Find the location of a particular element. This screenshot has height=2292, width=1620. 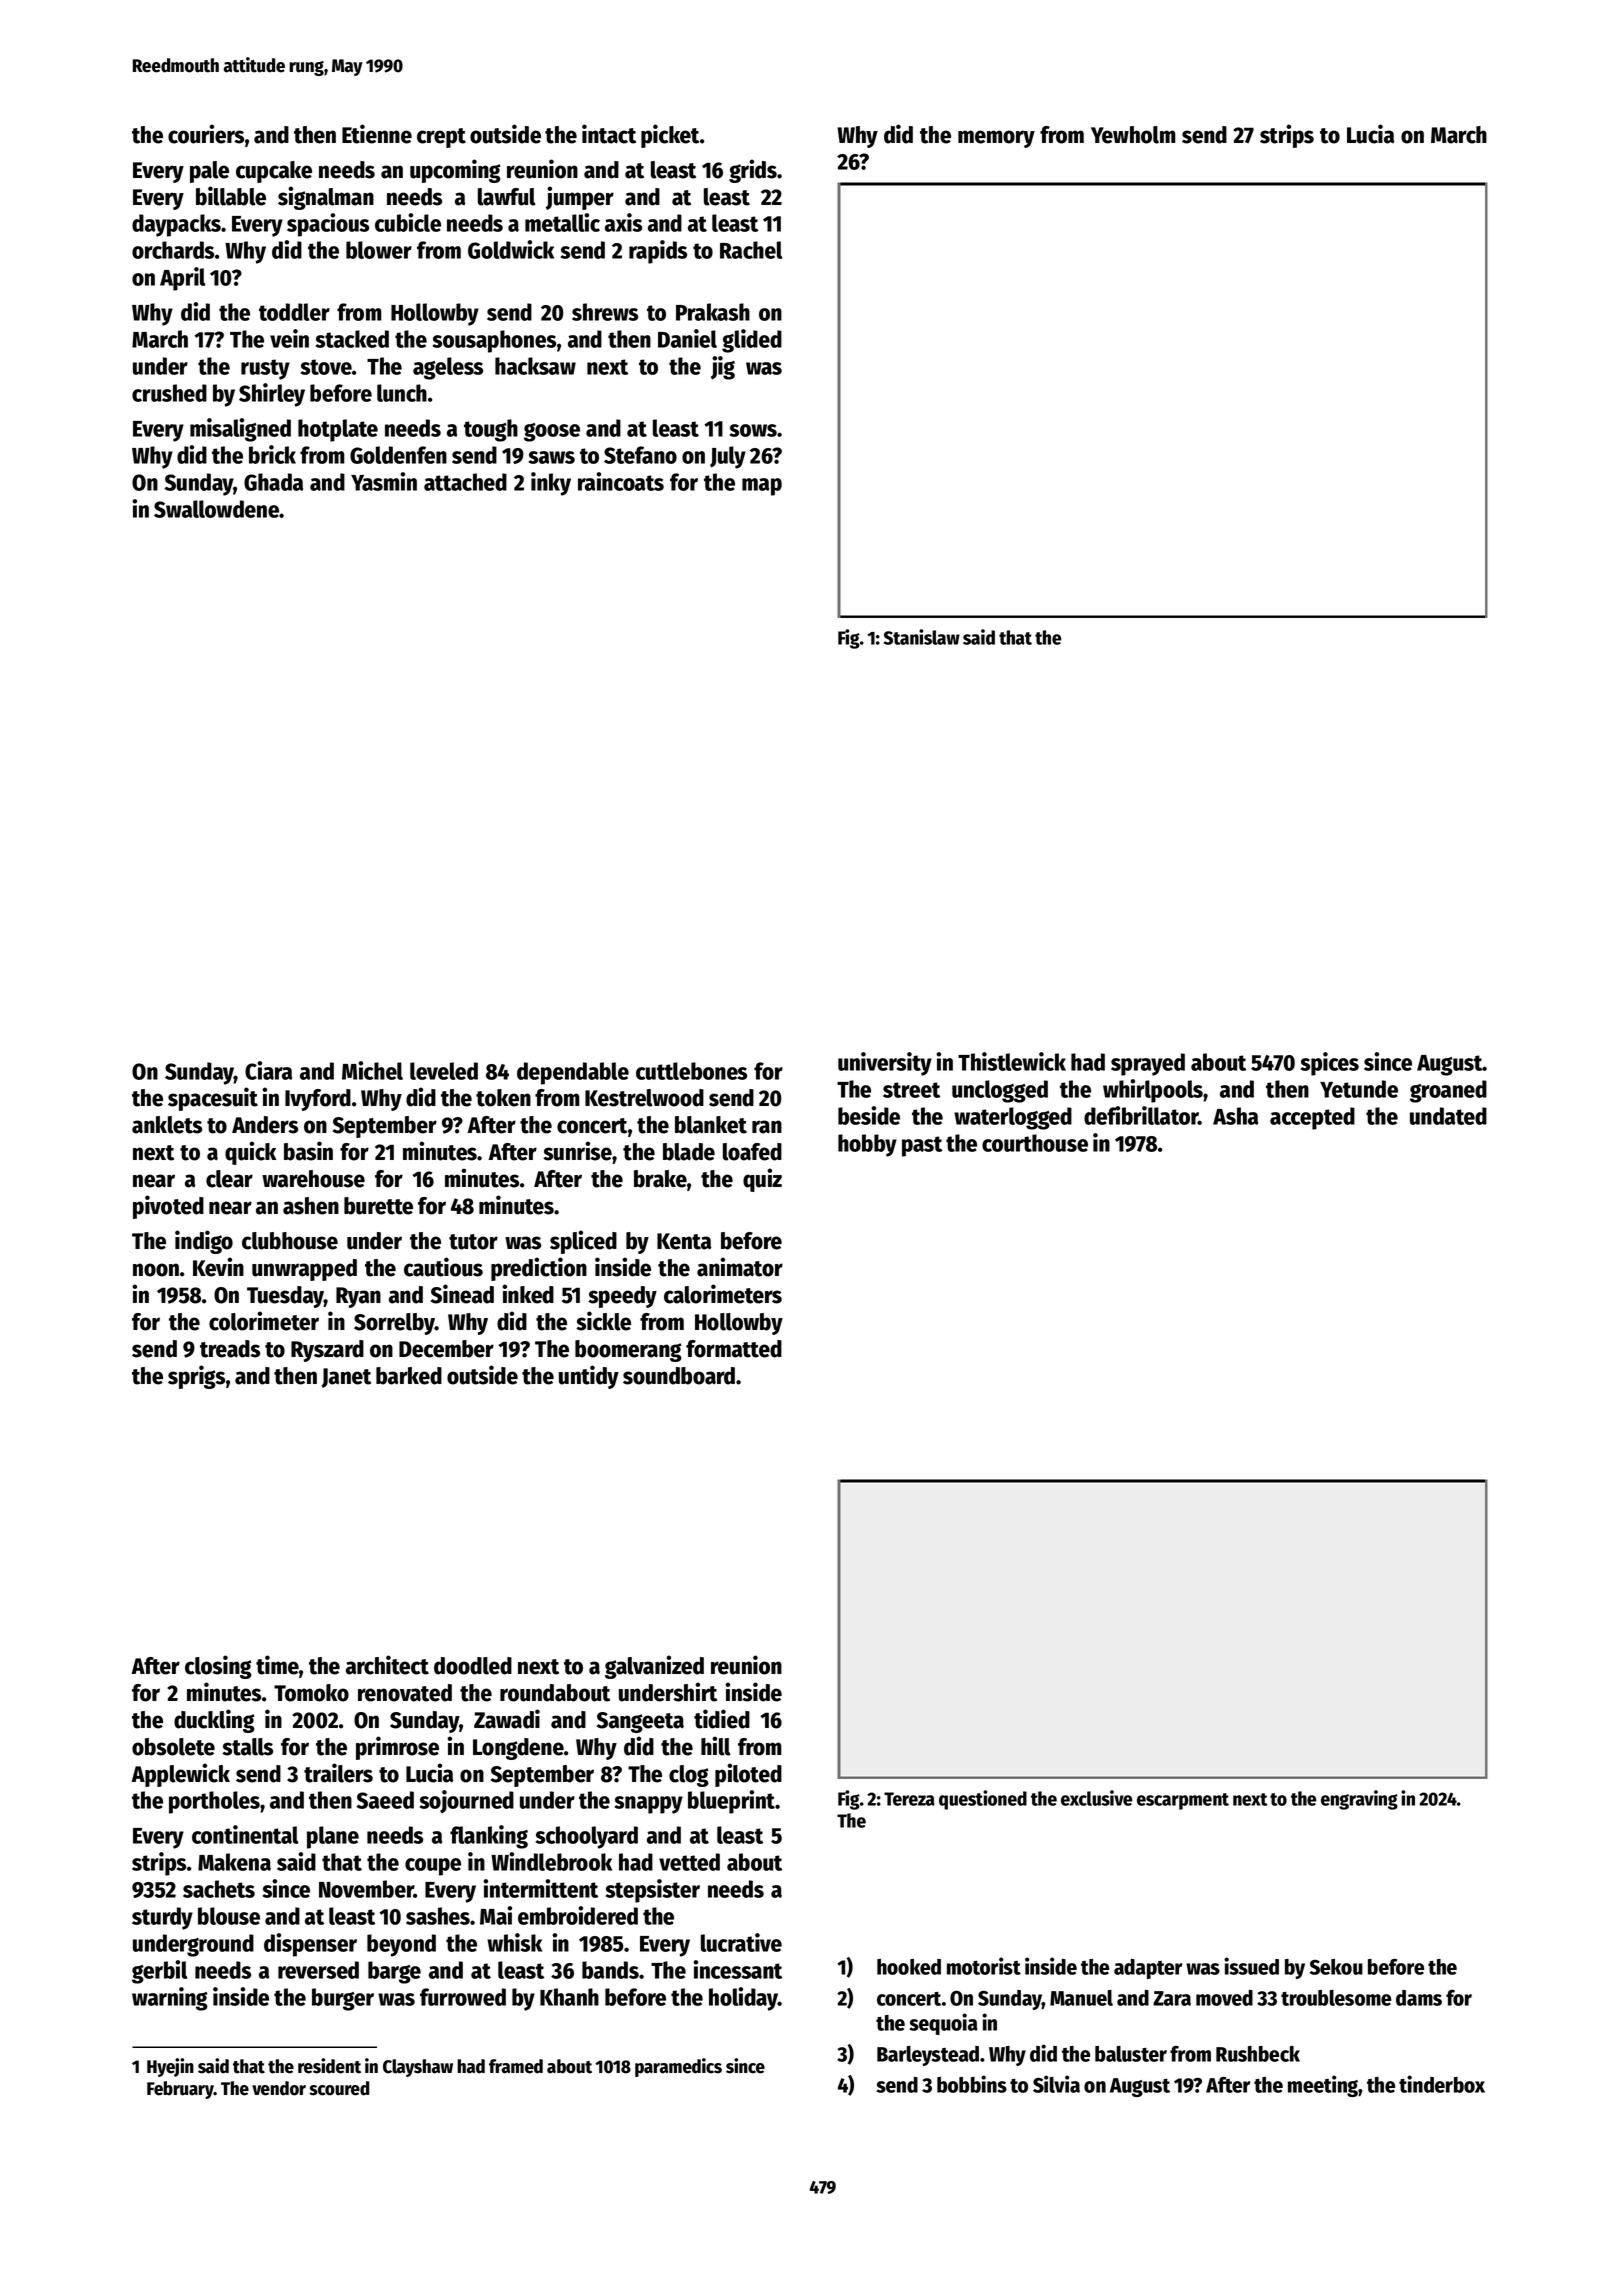

memory is located at coordinates (996, 139).
